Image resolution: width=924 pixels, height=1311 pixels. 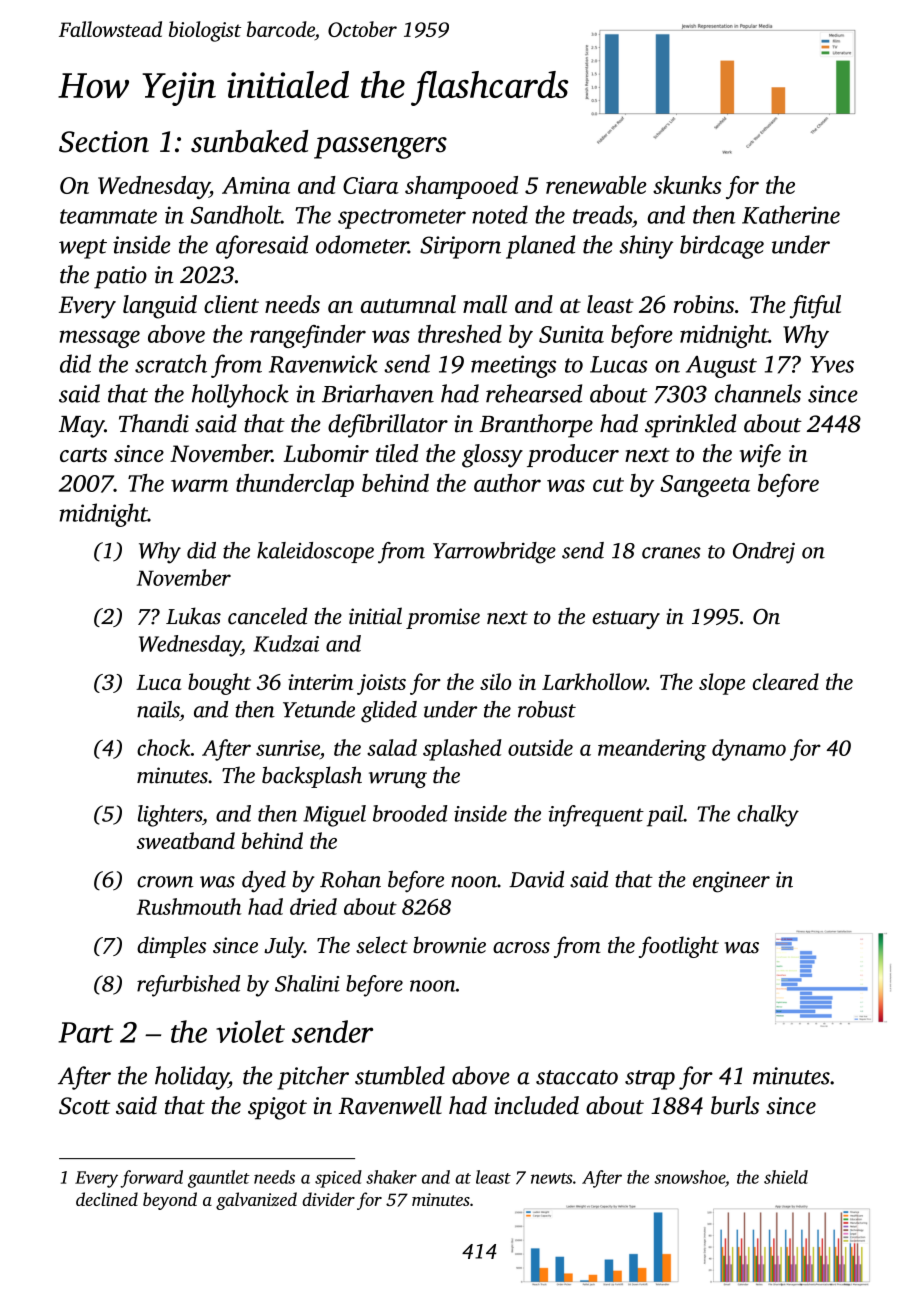 I want to click on select, so click(x=382, y=945).
